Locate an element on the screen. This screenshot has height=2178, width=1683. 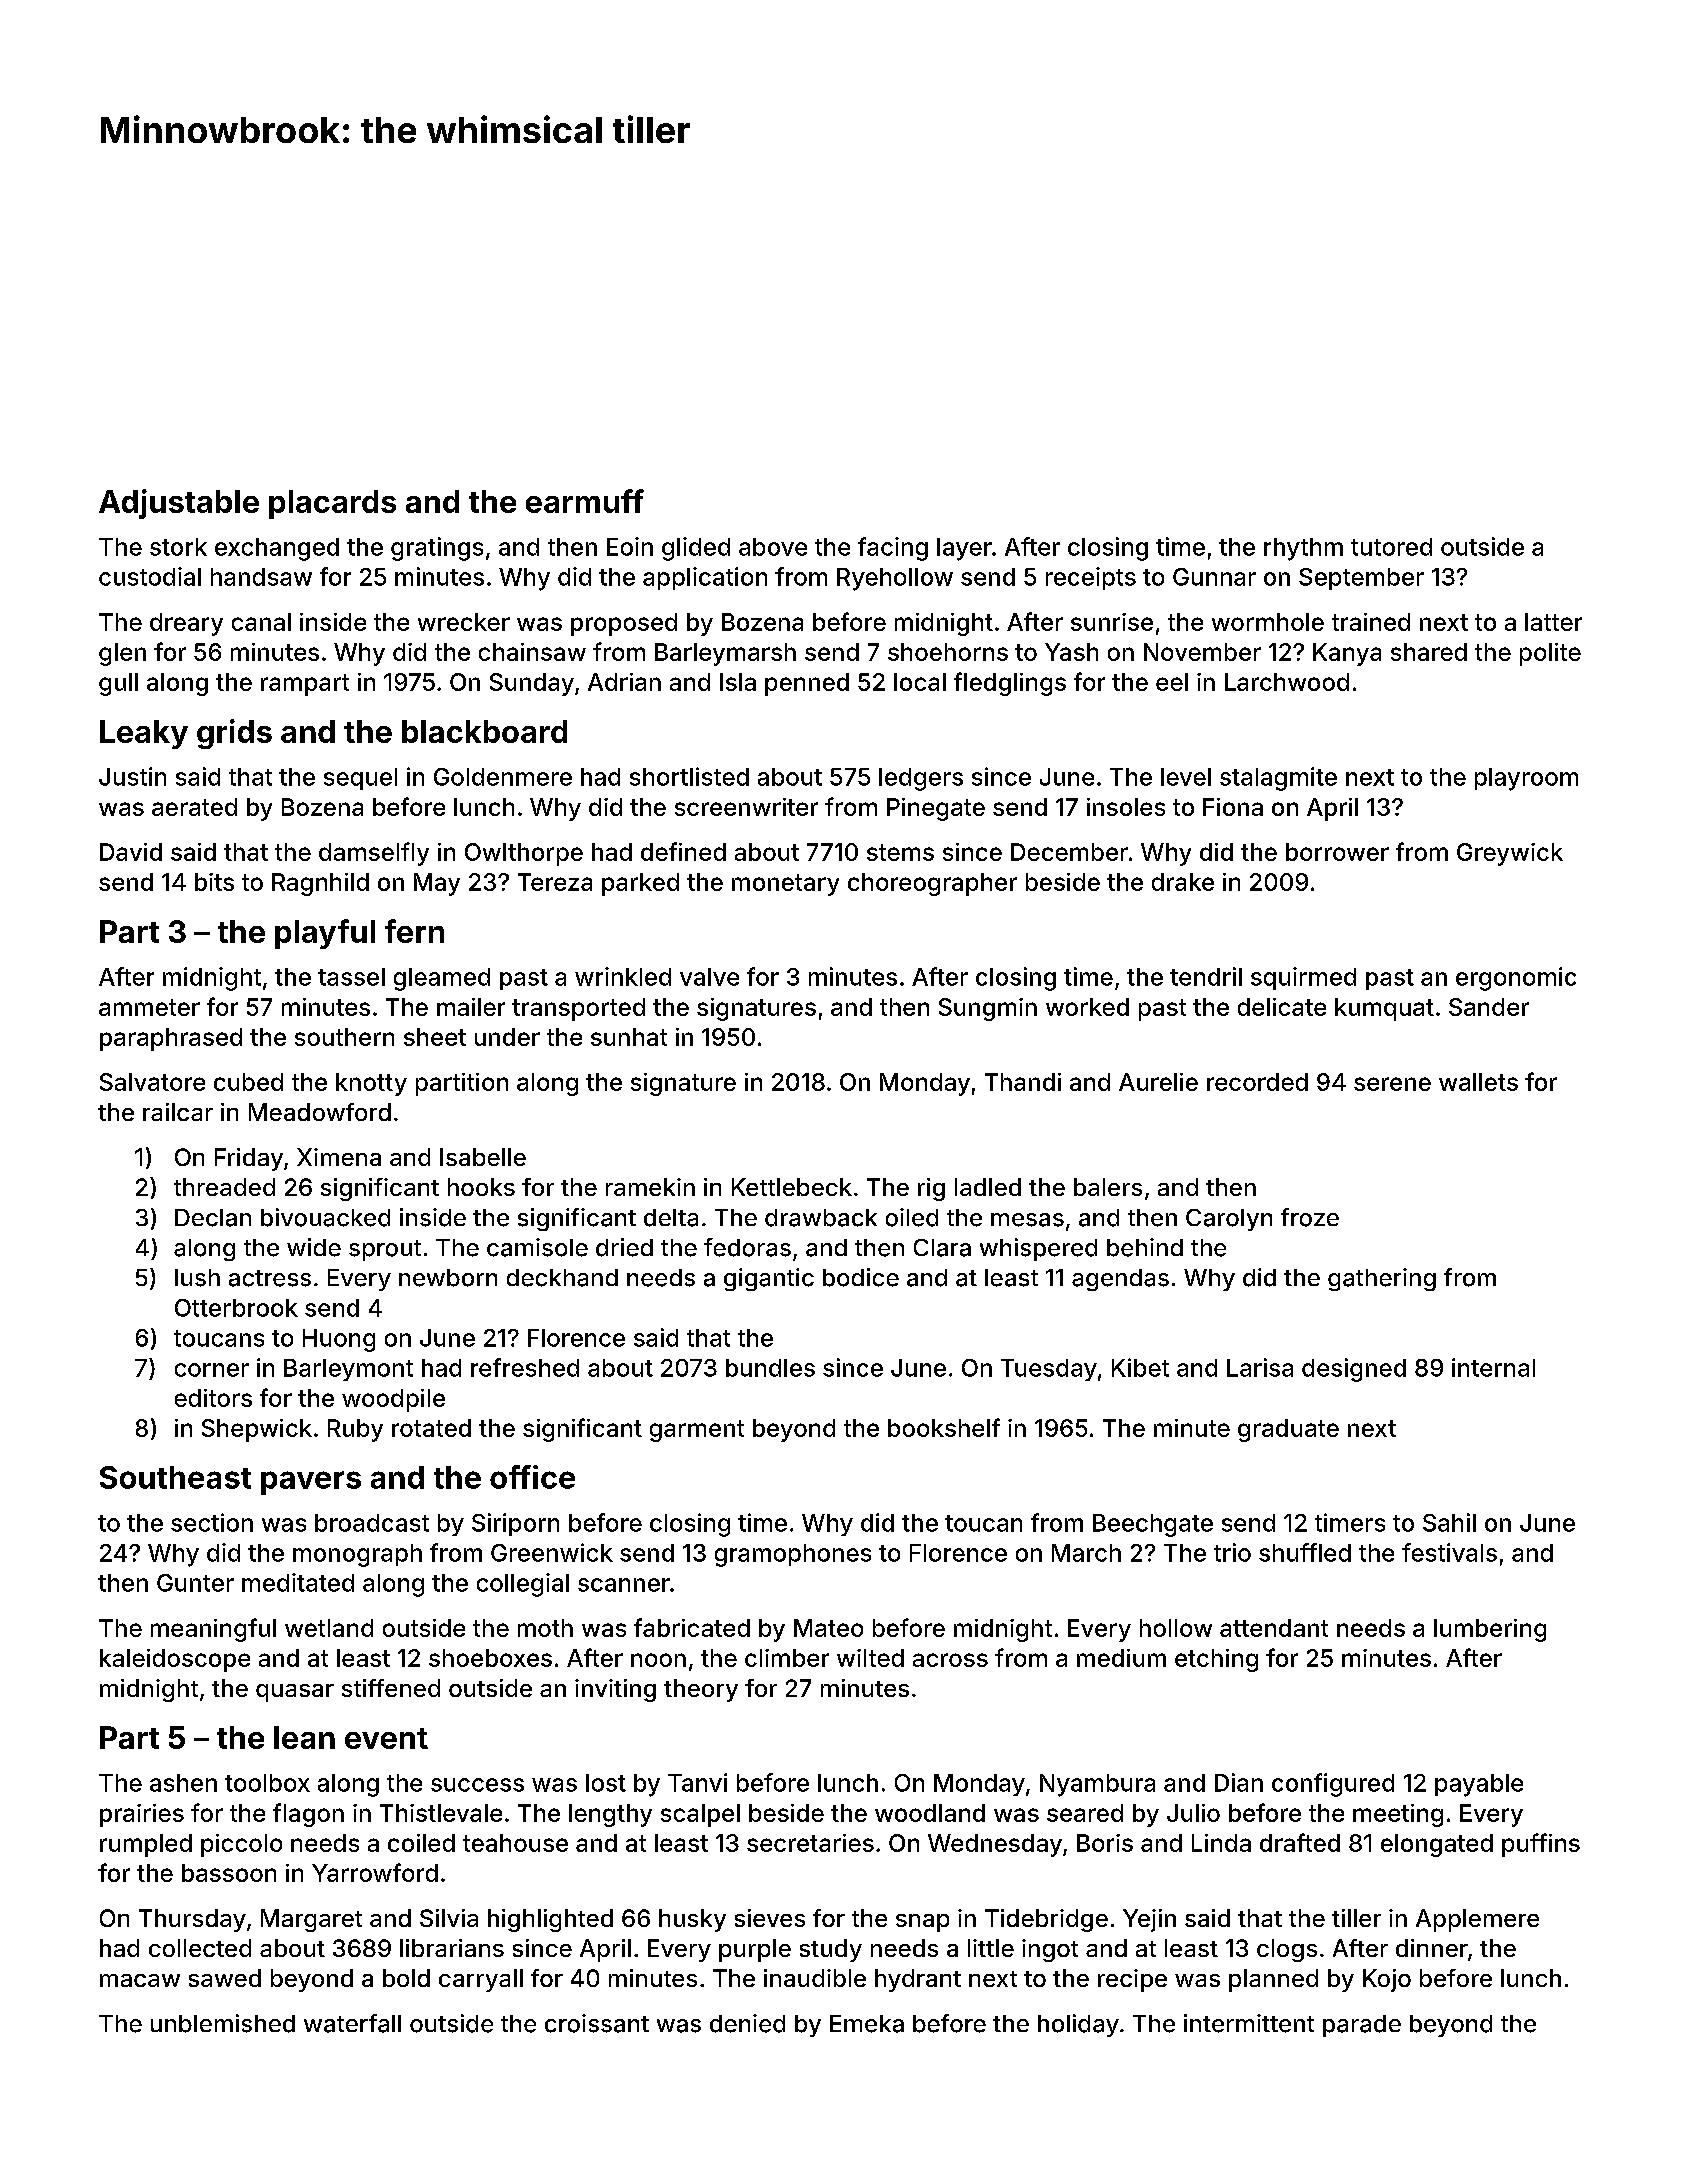
Shepwick is located at coordinates (257, 1430).
